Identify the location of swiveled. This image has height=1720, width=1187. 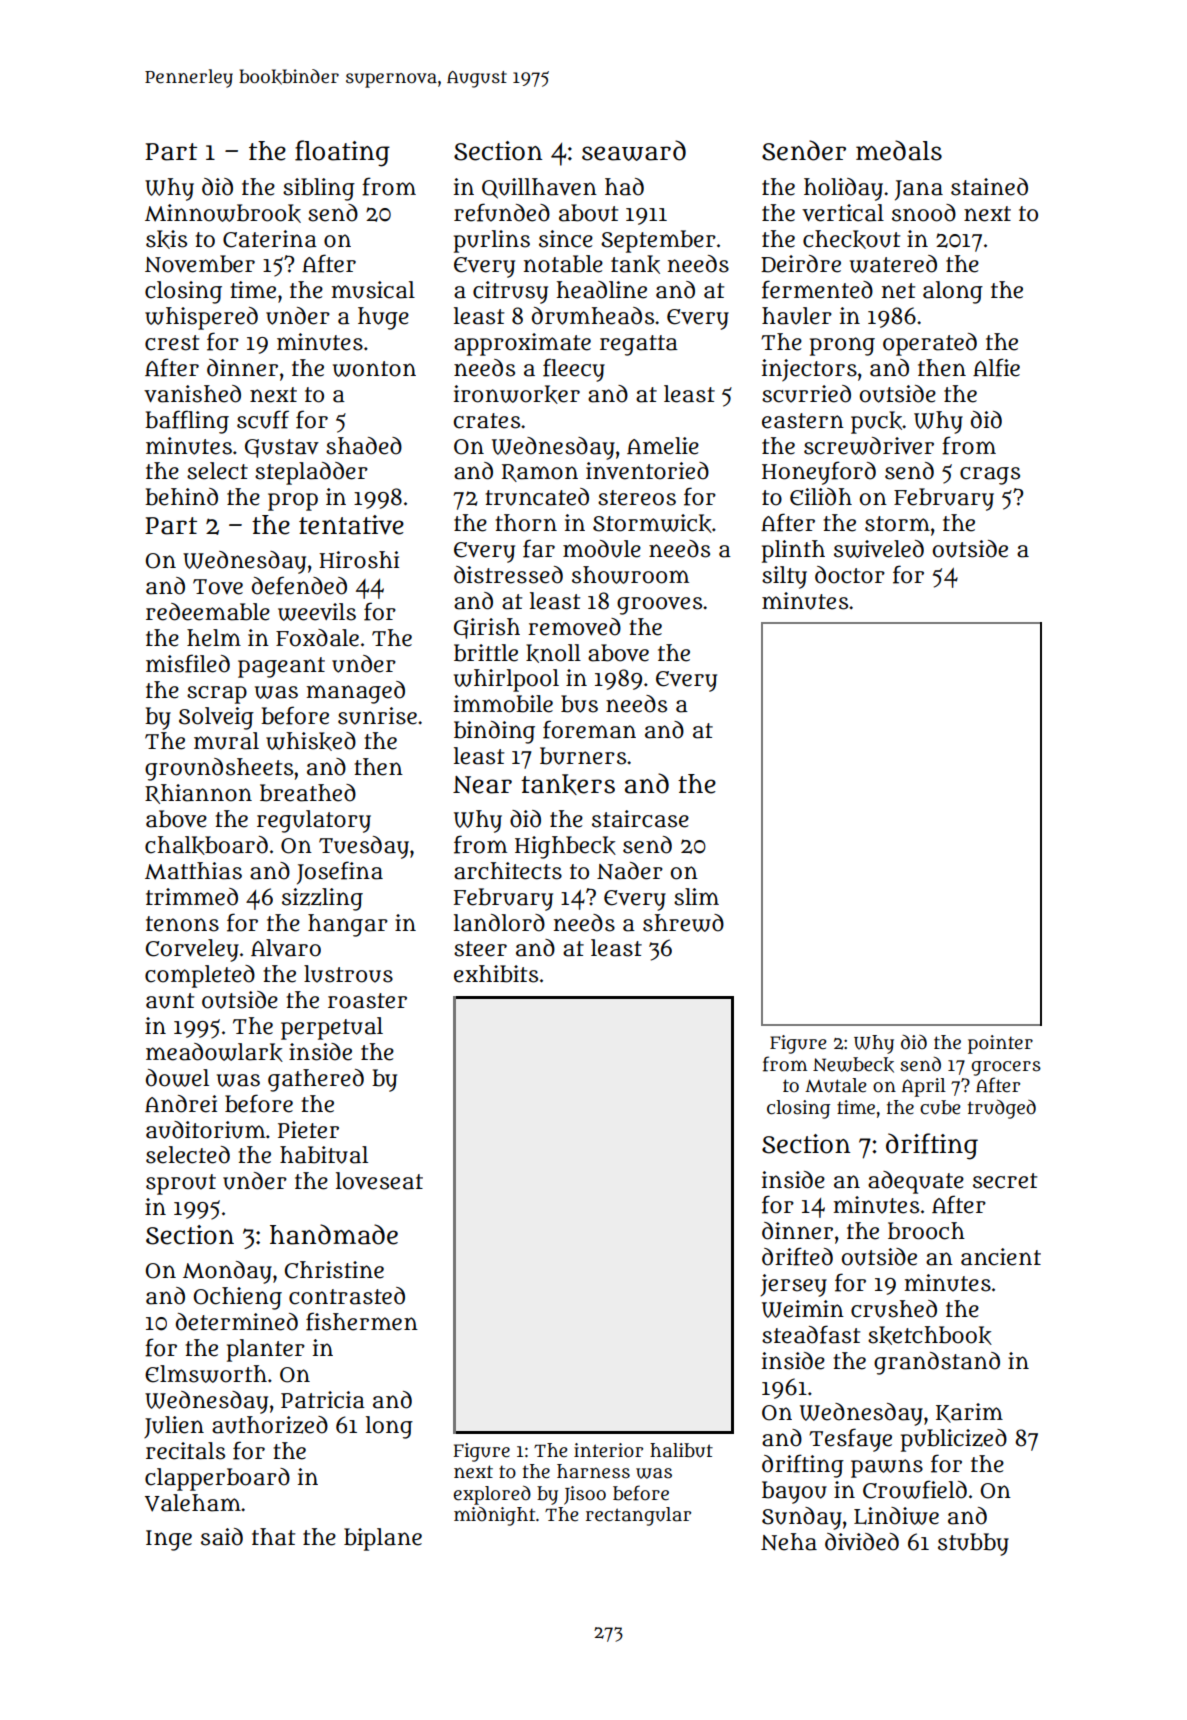
(879, 549).
